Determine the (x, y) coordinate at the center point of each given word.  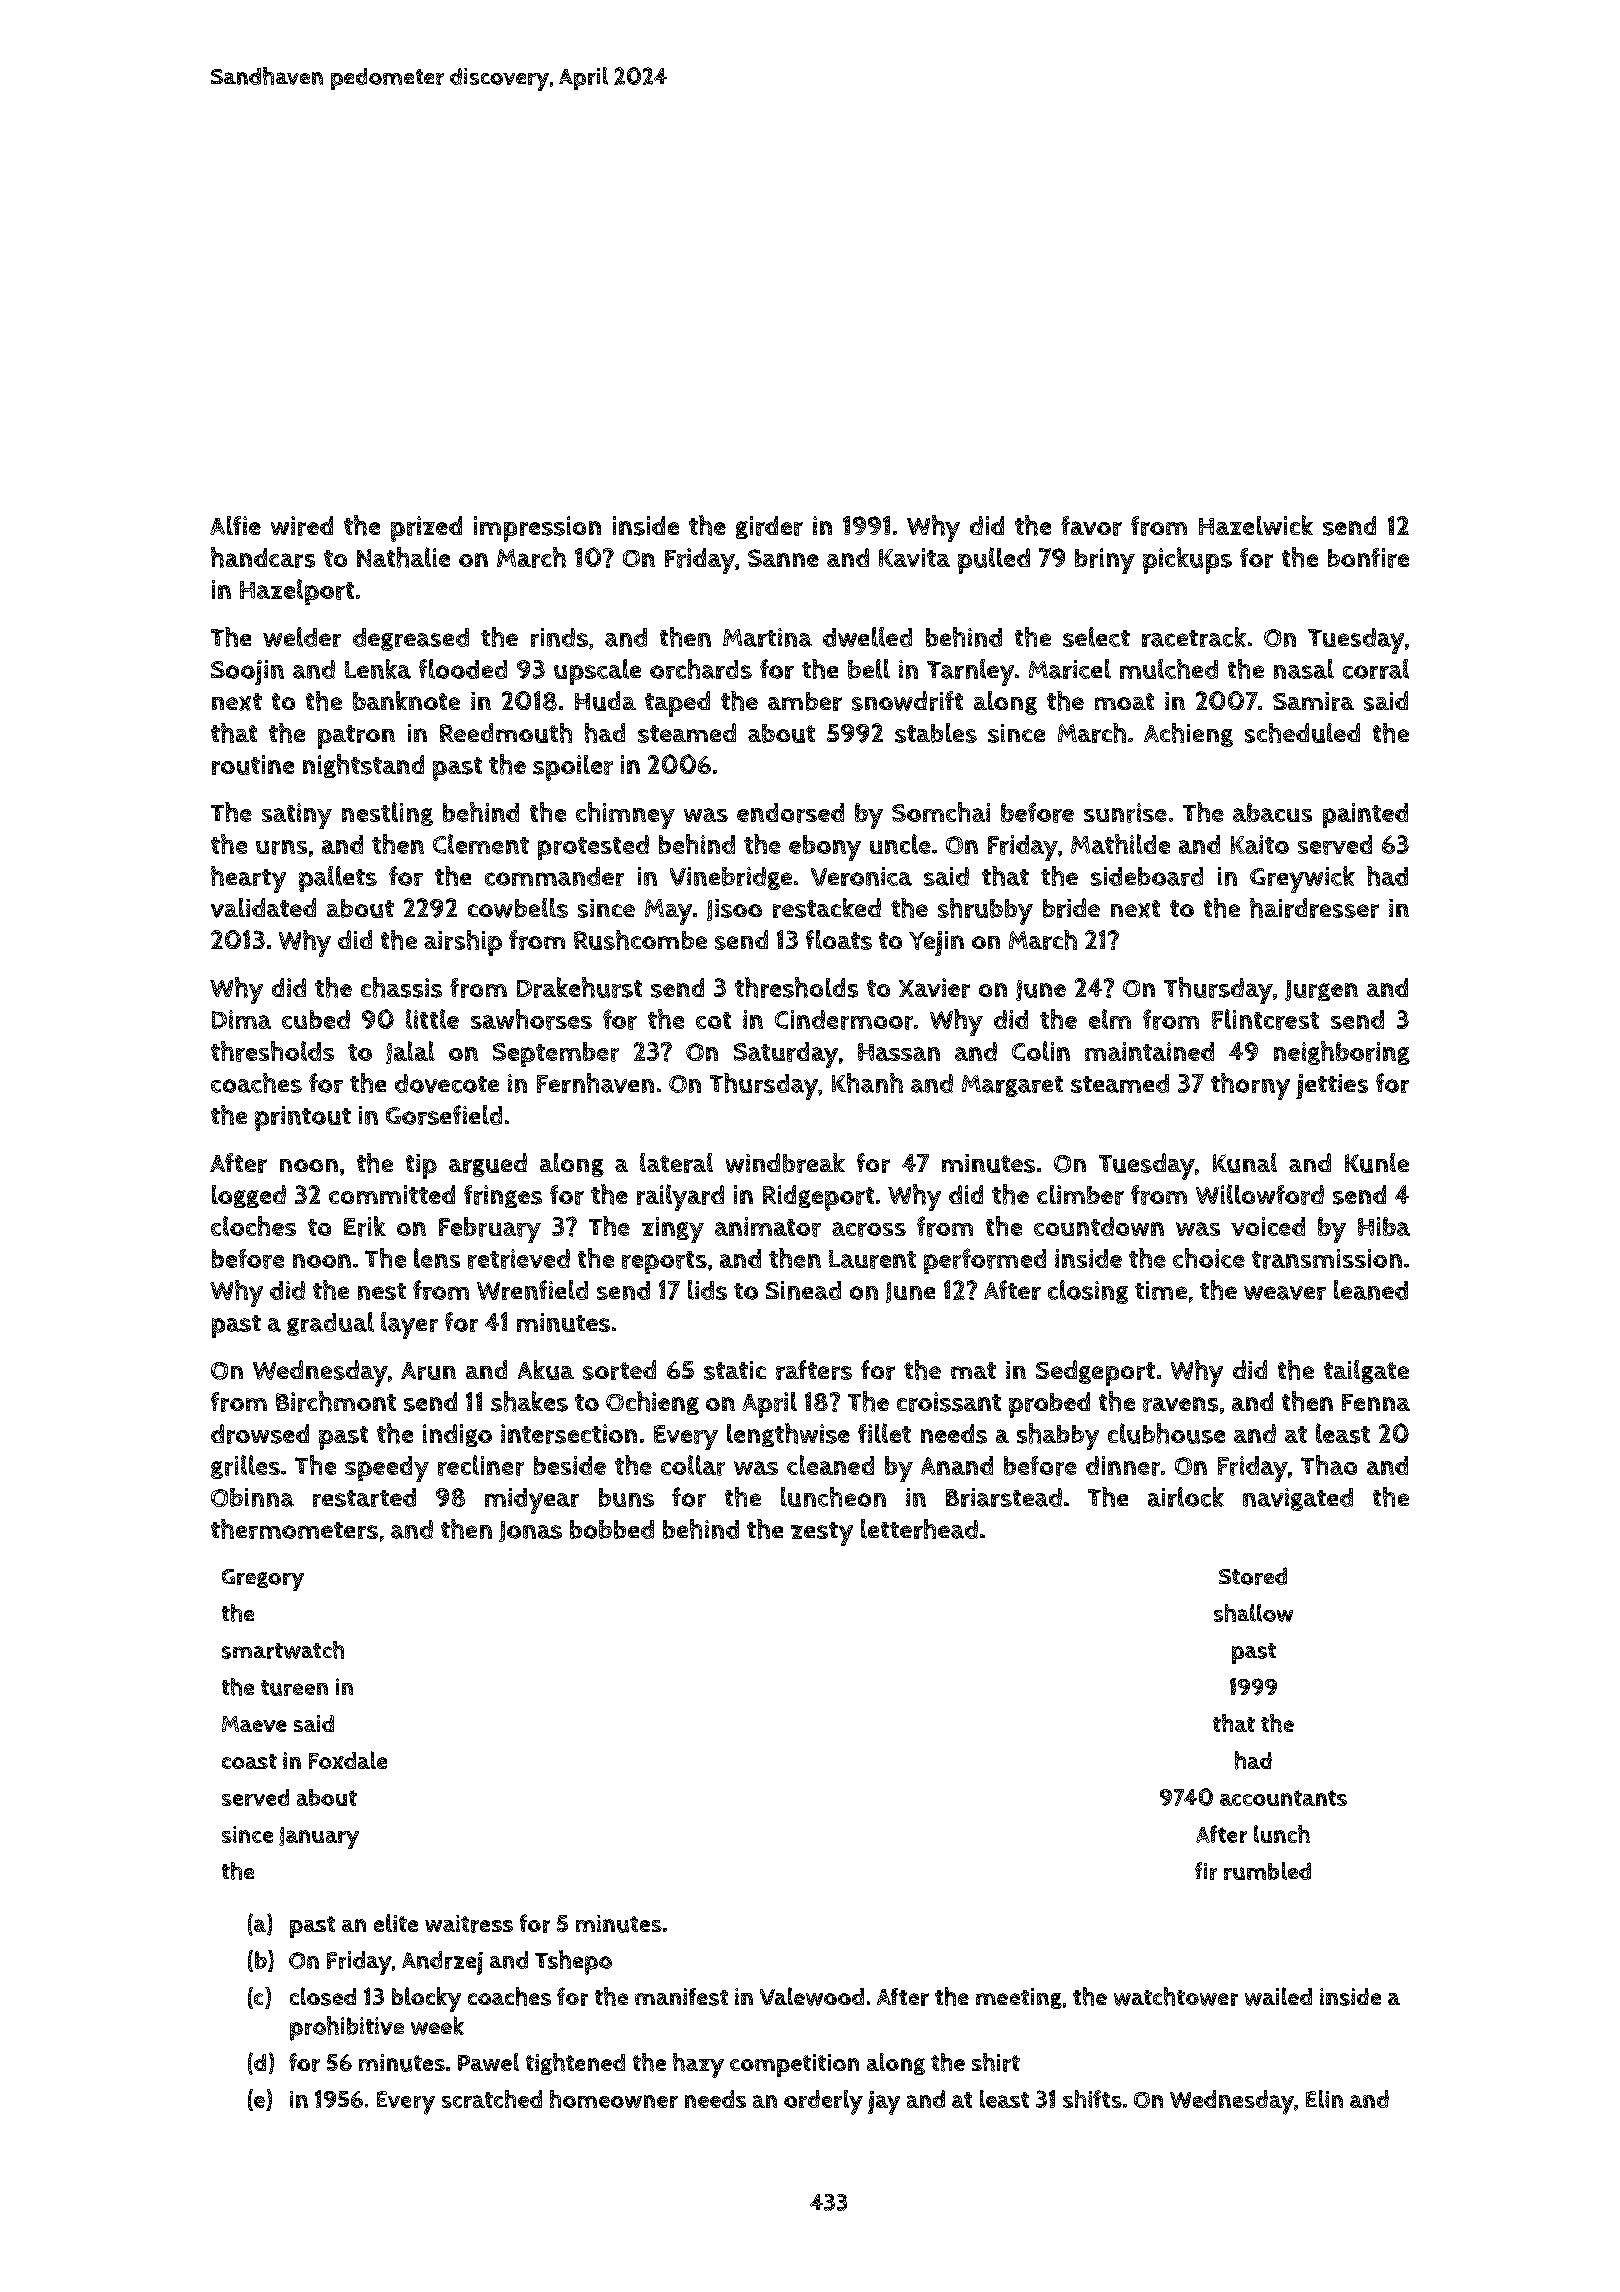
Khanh (867, 1083)
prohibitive (347, 2028)
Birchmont (336, 1401)
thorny (1250, 1086)
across (869, 1229)
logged (249, 1196)
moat (1124, 701)
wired (302, 526)
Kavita (914, 557)
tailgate (1366, 1372)
